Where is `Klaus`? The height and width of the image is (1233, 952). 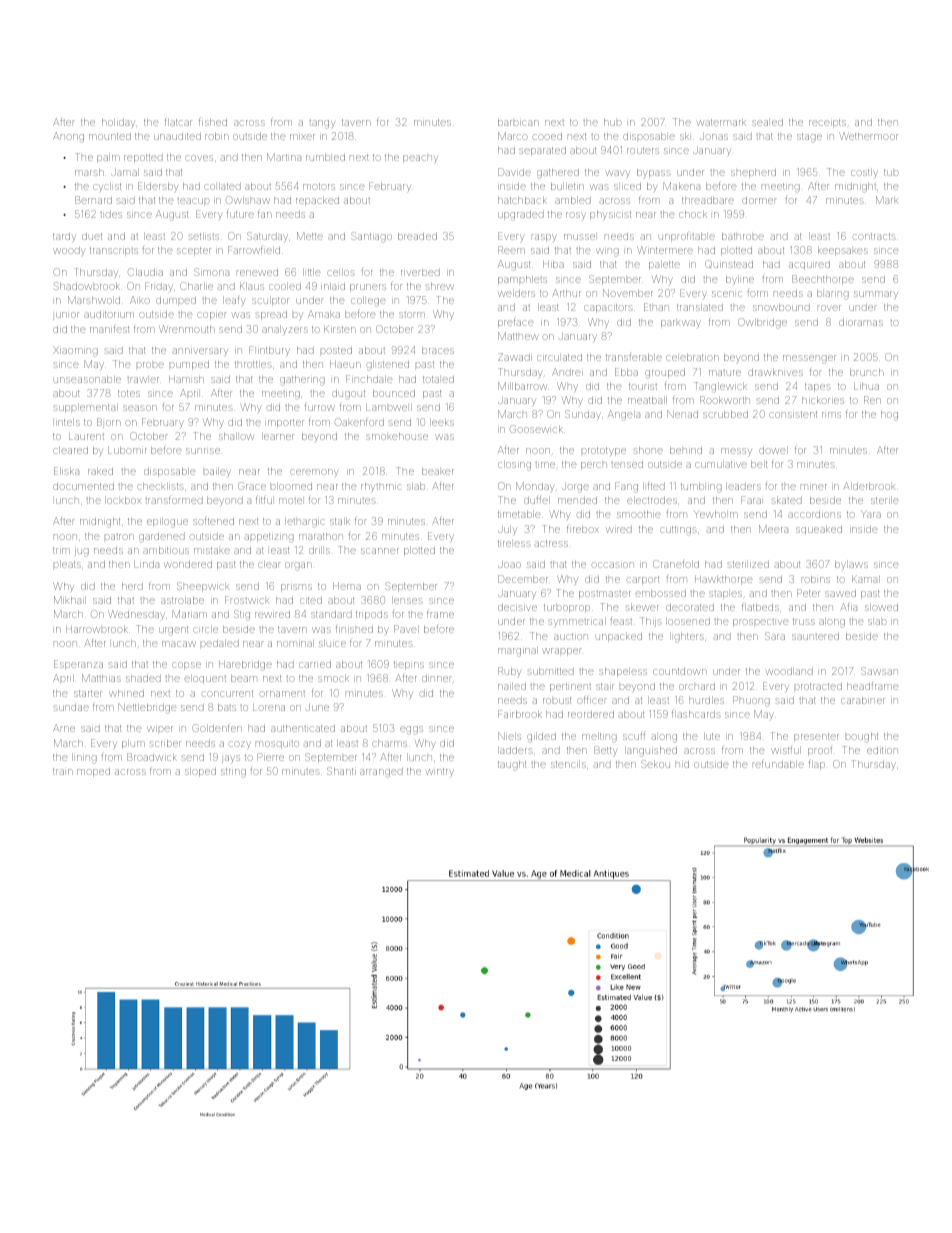
Klaus is located at coordinates (252, 286).
